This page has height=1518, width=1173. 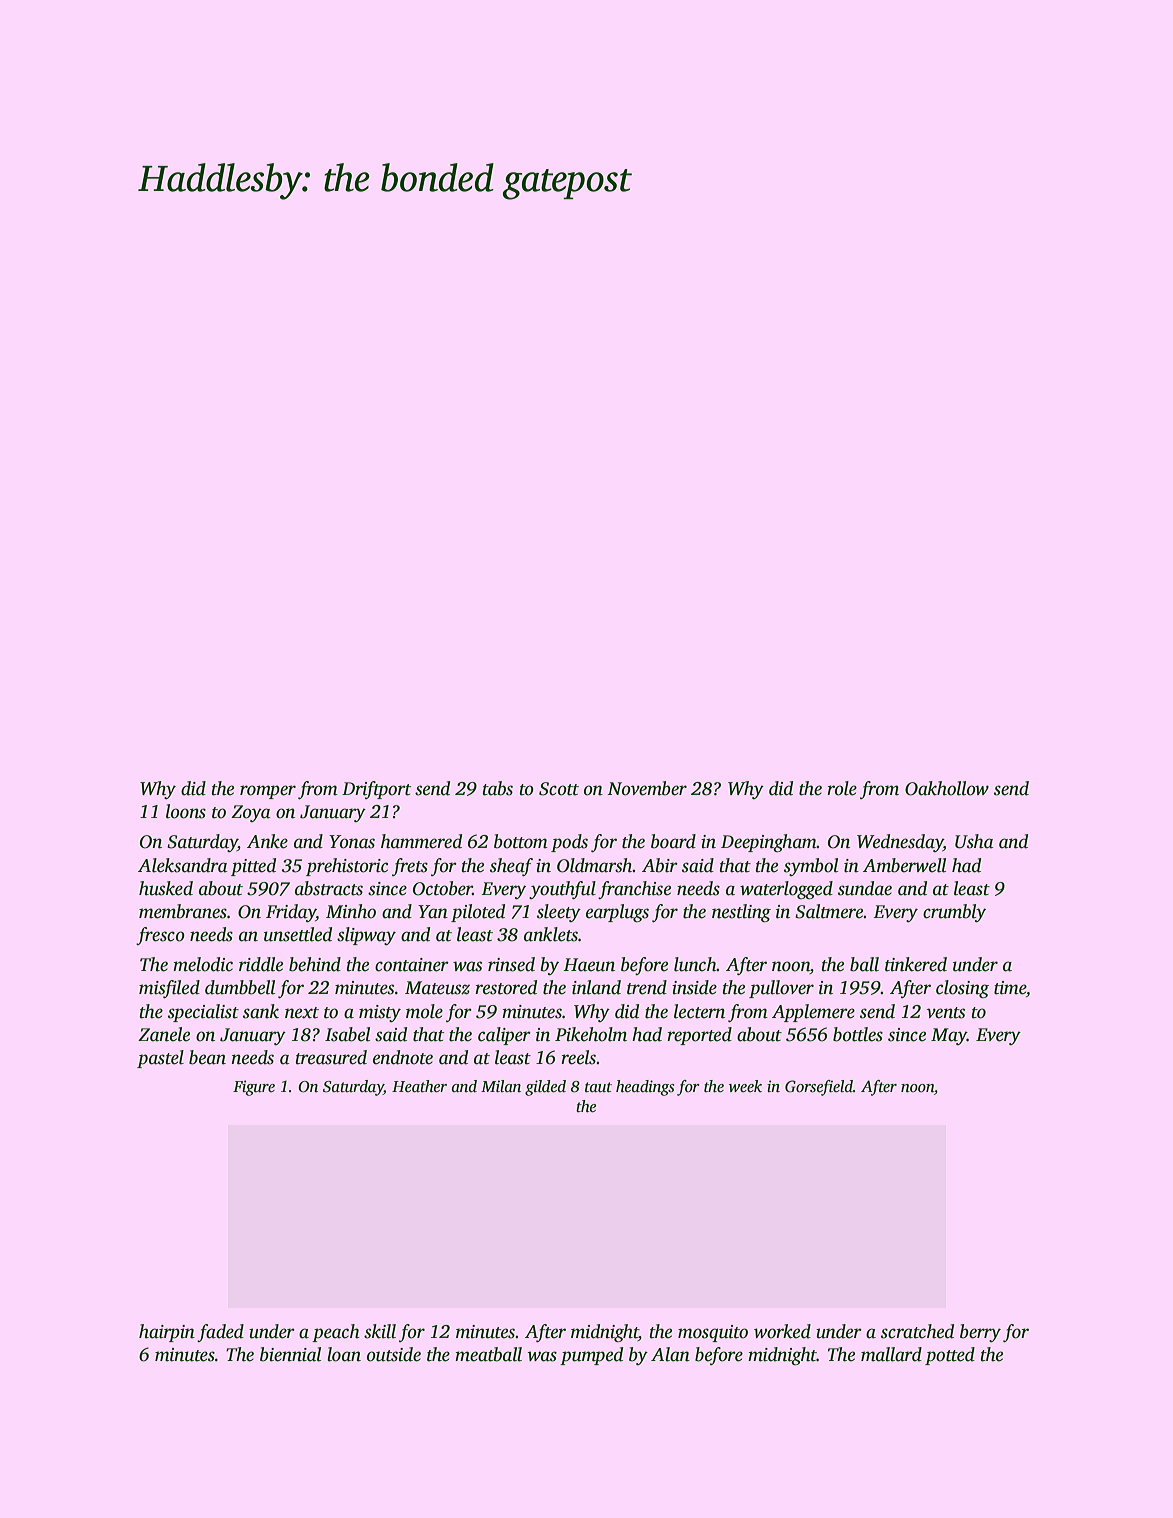 What do you see at coordinates (254, 1088) in the page?
I see `Figure` at bounding box center [254, 1088].
